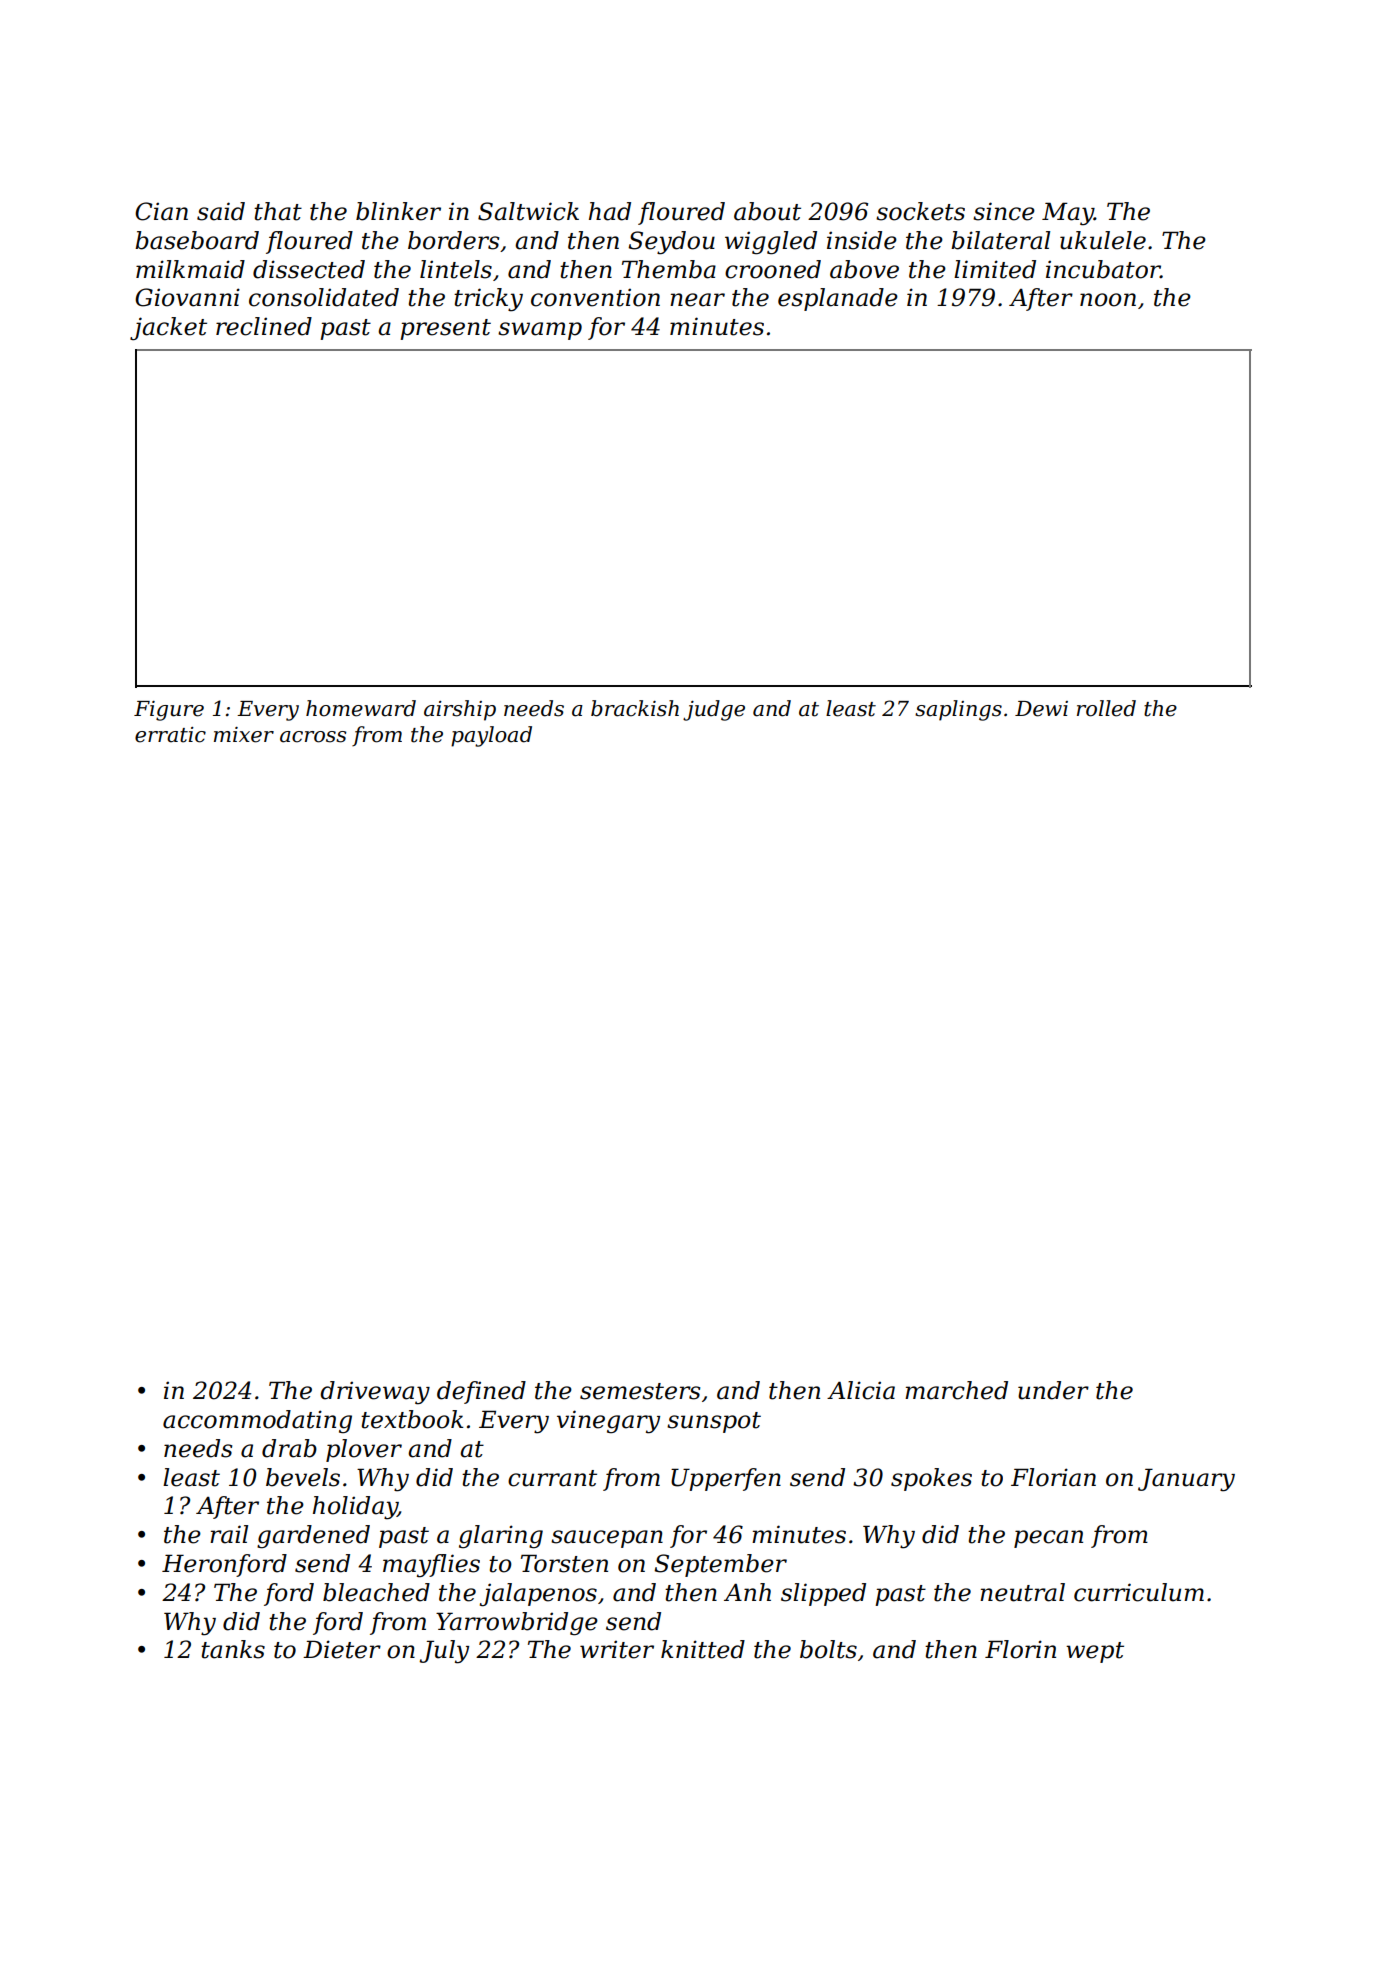 The image size is (1386, 1969). Describe the element at coordinates (445, 329) in the screenshot. I see `present` at that location.
